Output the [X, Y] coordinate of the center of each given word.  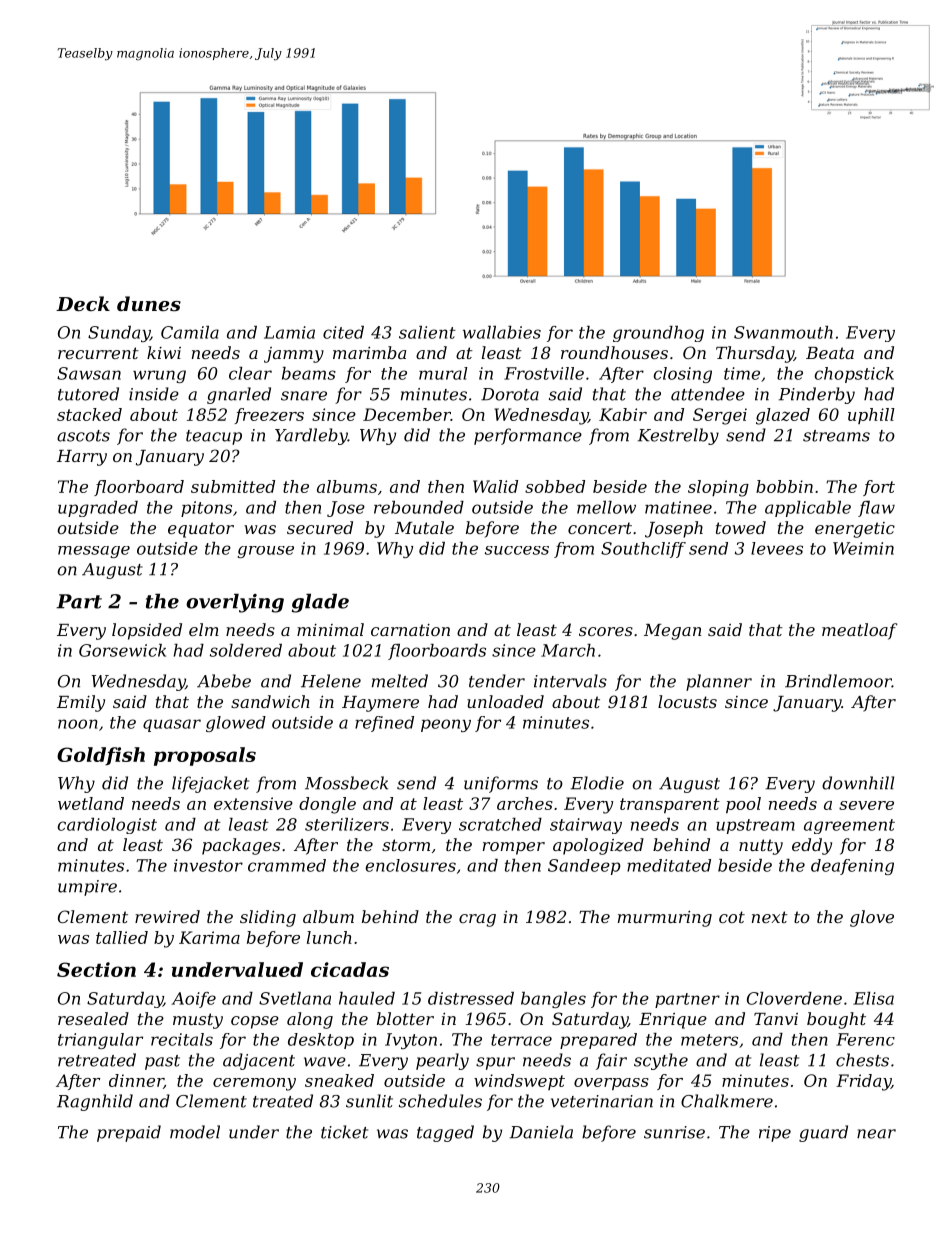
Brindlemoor [838, 681]
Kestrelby [678, 436]
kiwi [164, 352]
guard [823, 1133]
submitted [233, 486]
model [195, 1132]
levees [777, 548]
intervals [570, 681]
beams [309, 373]
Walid [495, 486]
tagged [445, 1133]
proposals [205, 756]
